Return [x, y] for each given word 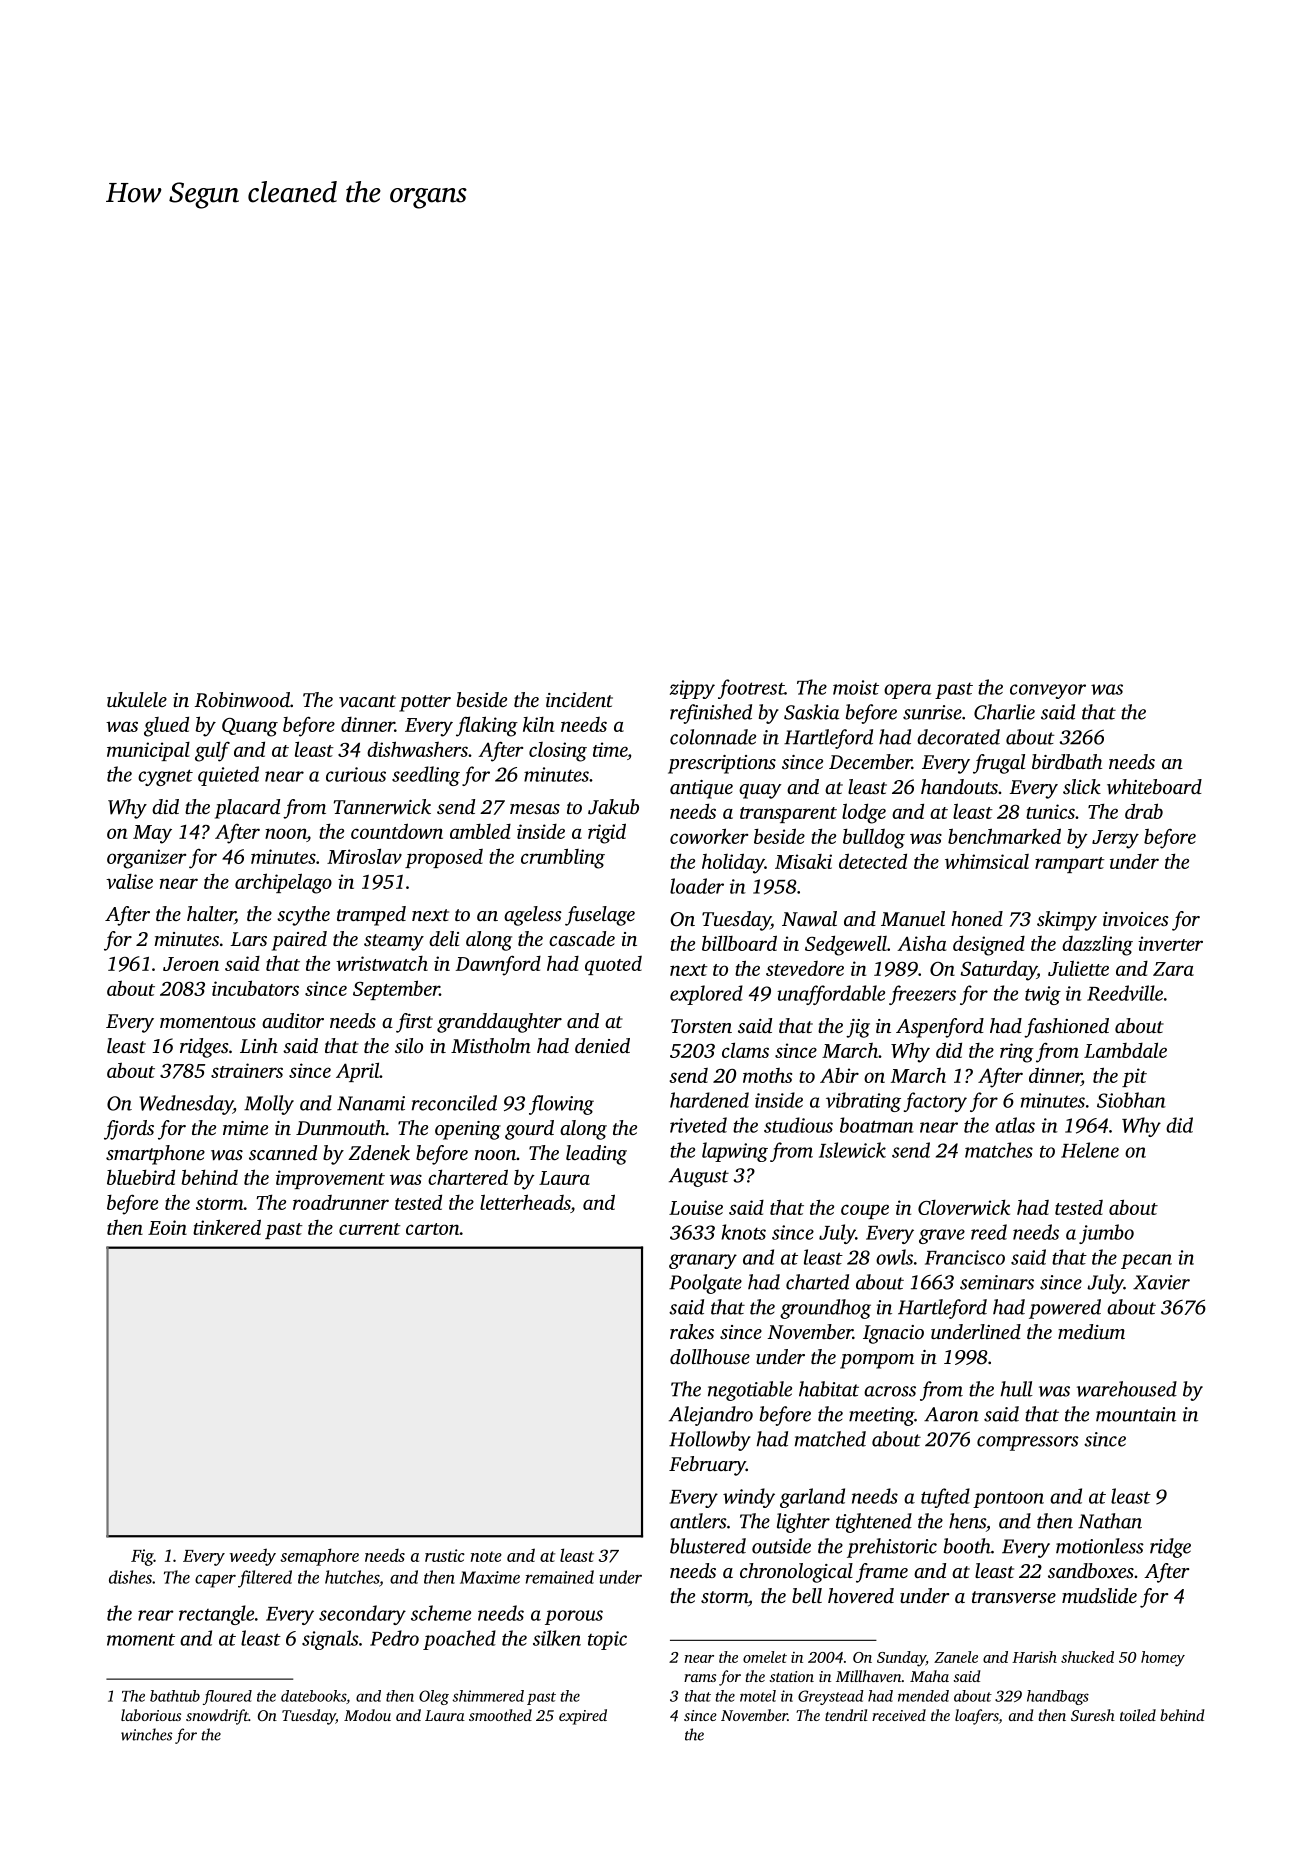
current [370, 1229]
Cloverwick [964, 1207]
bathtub [175, 1696]
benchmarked [1004, 836]
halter [211, 915]
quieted [228, 776]
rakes [692, 1331]
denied [602, 1045]
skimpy [1067, 921]
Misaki [803, 861]
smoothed [500, 1715]
